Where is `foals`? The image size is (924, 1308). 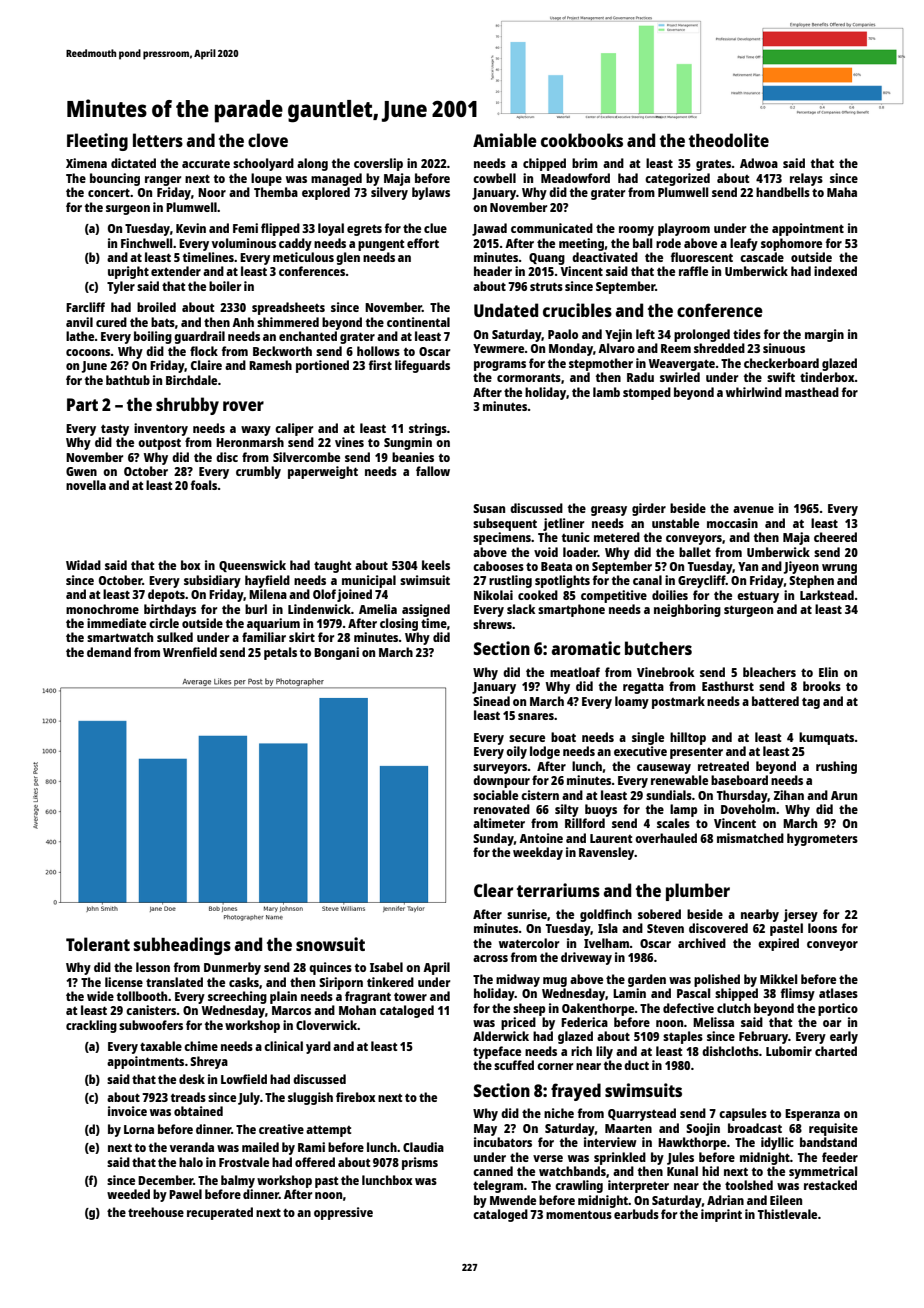
foals is located at coordinates (204, 485).
